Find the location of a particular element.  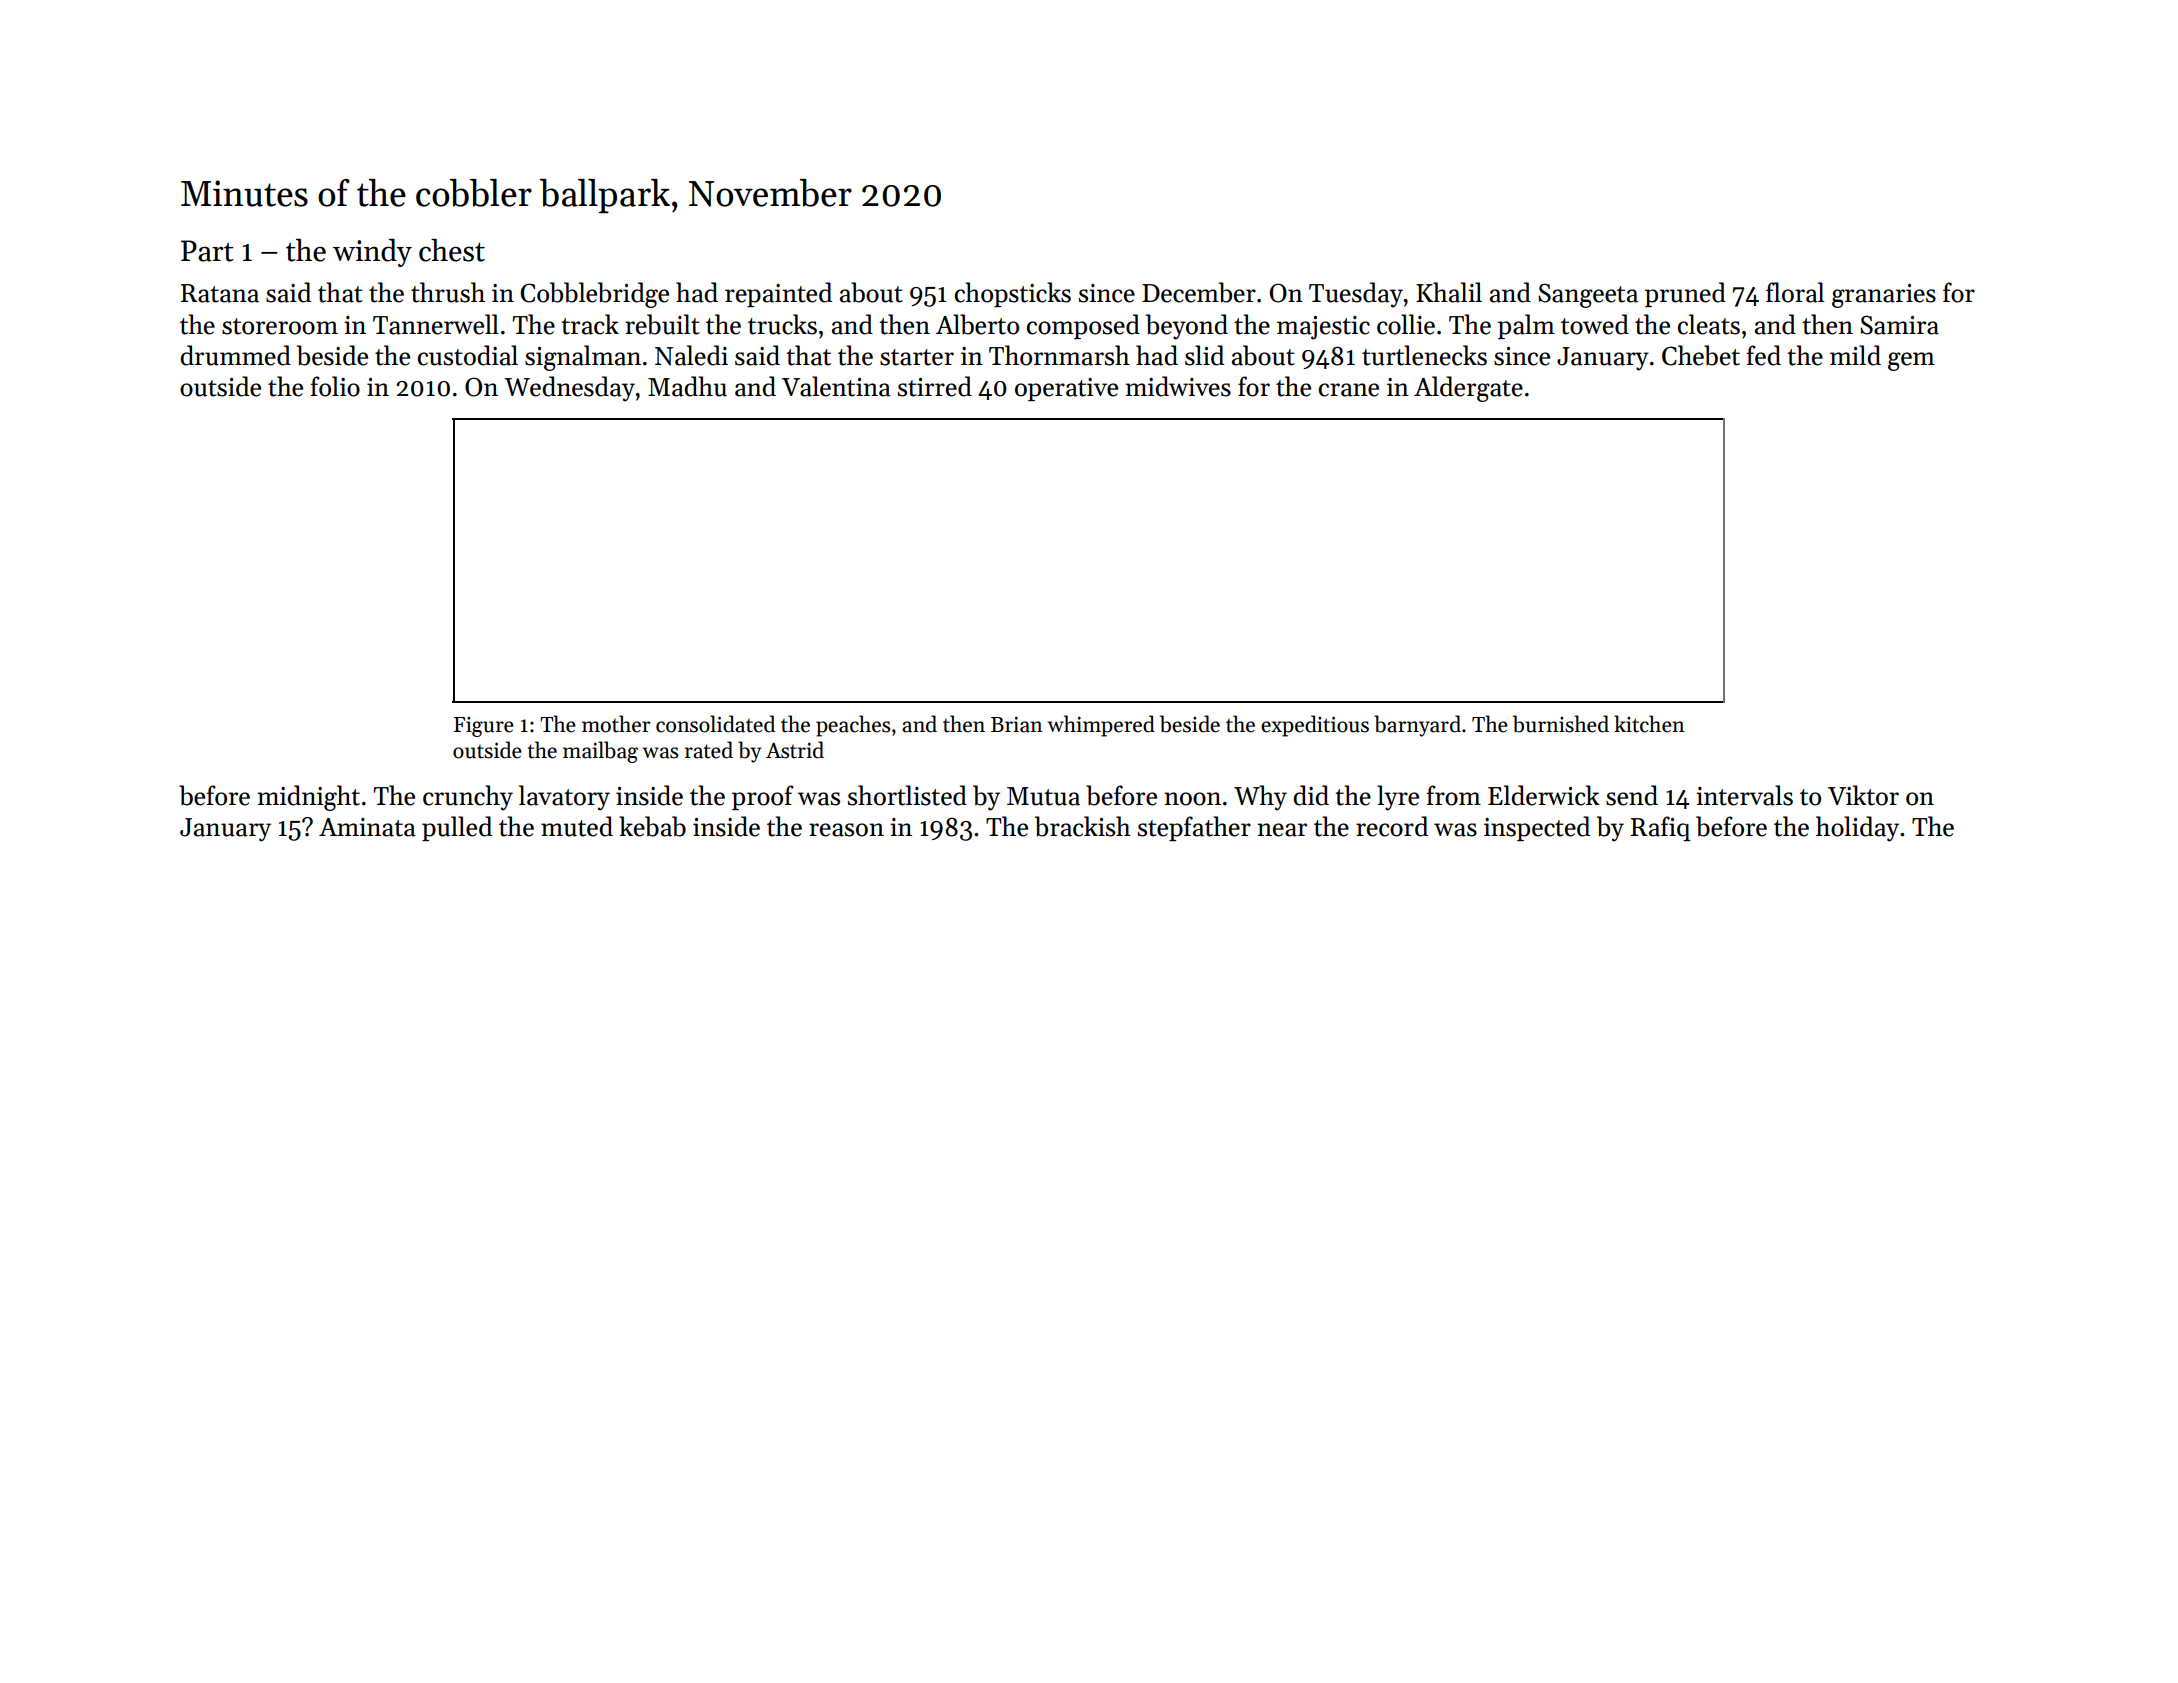

Aldergate is located at coordinates (1468, 389).
